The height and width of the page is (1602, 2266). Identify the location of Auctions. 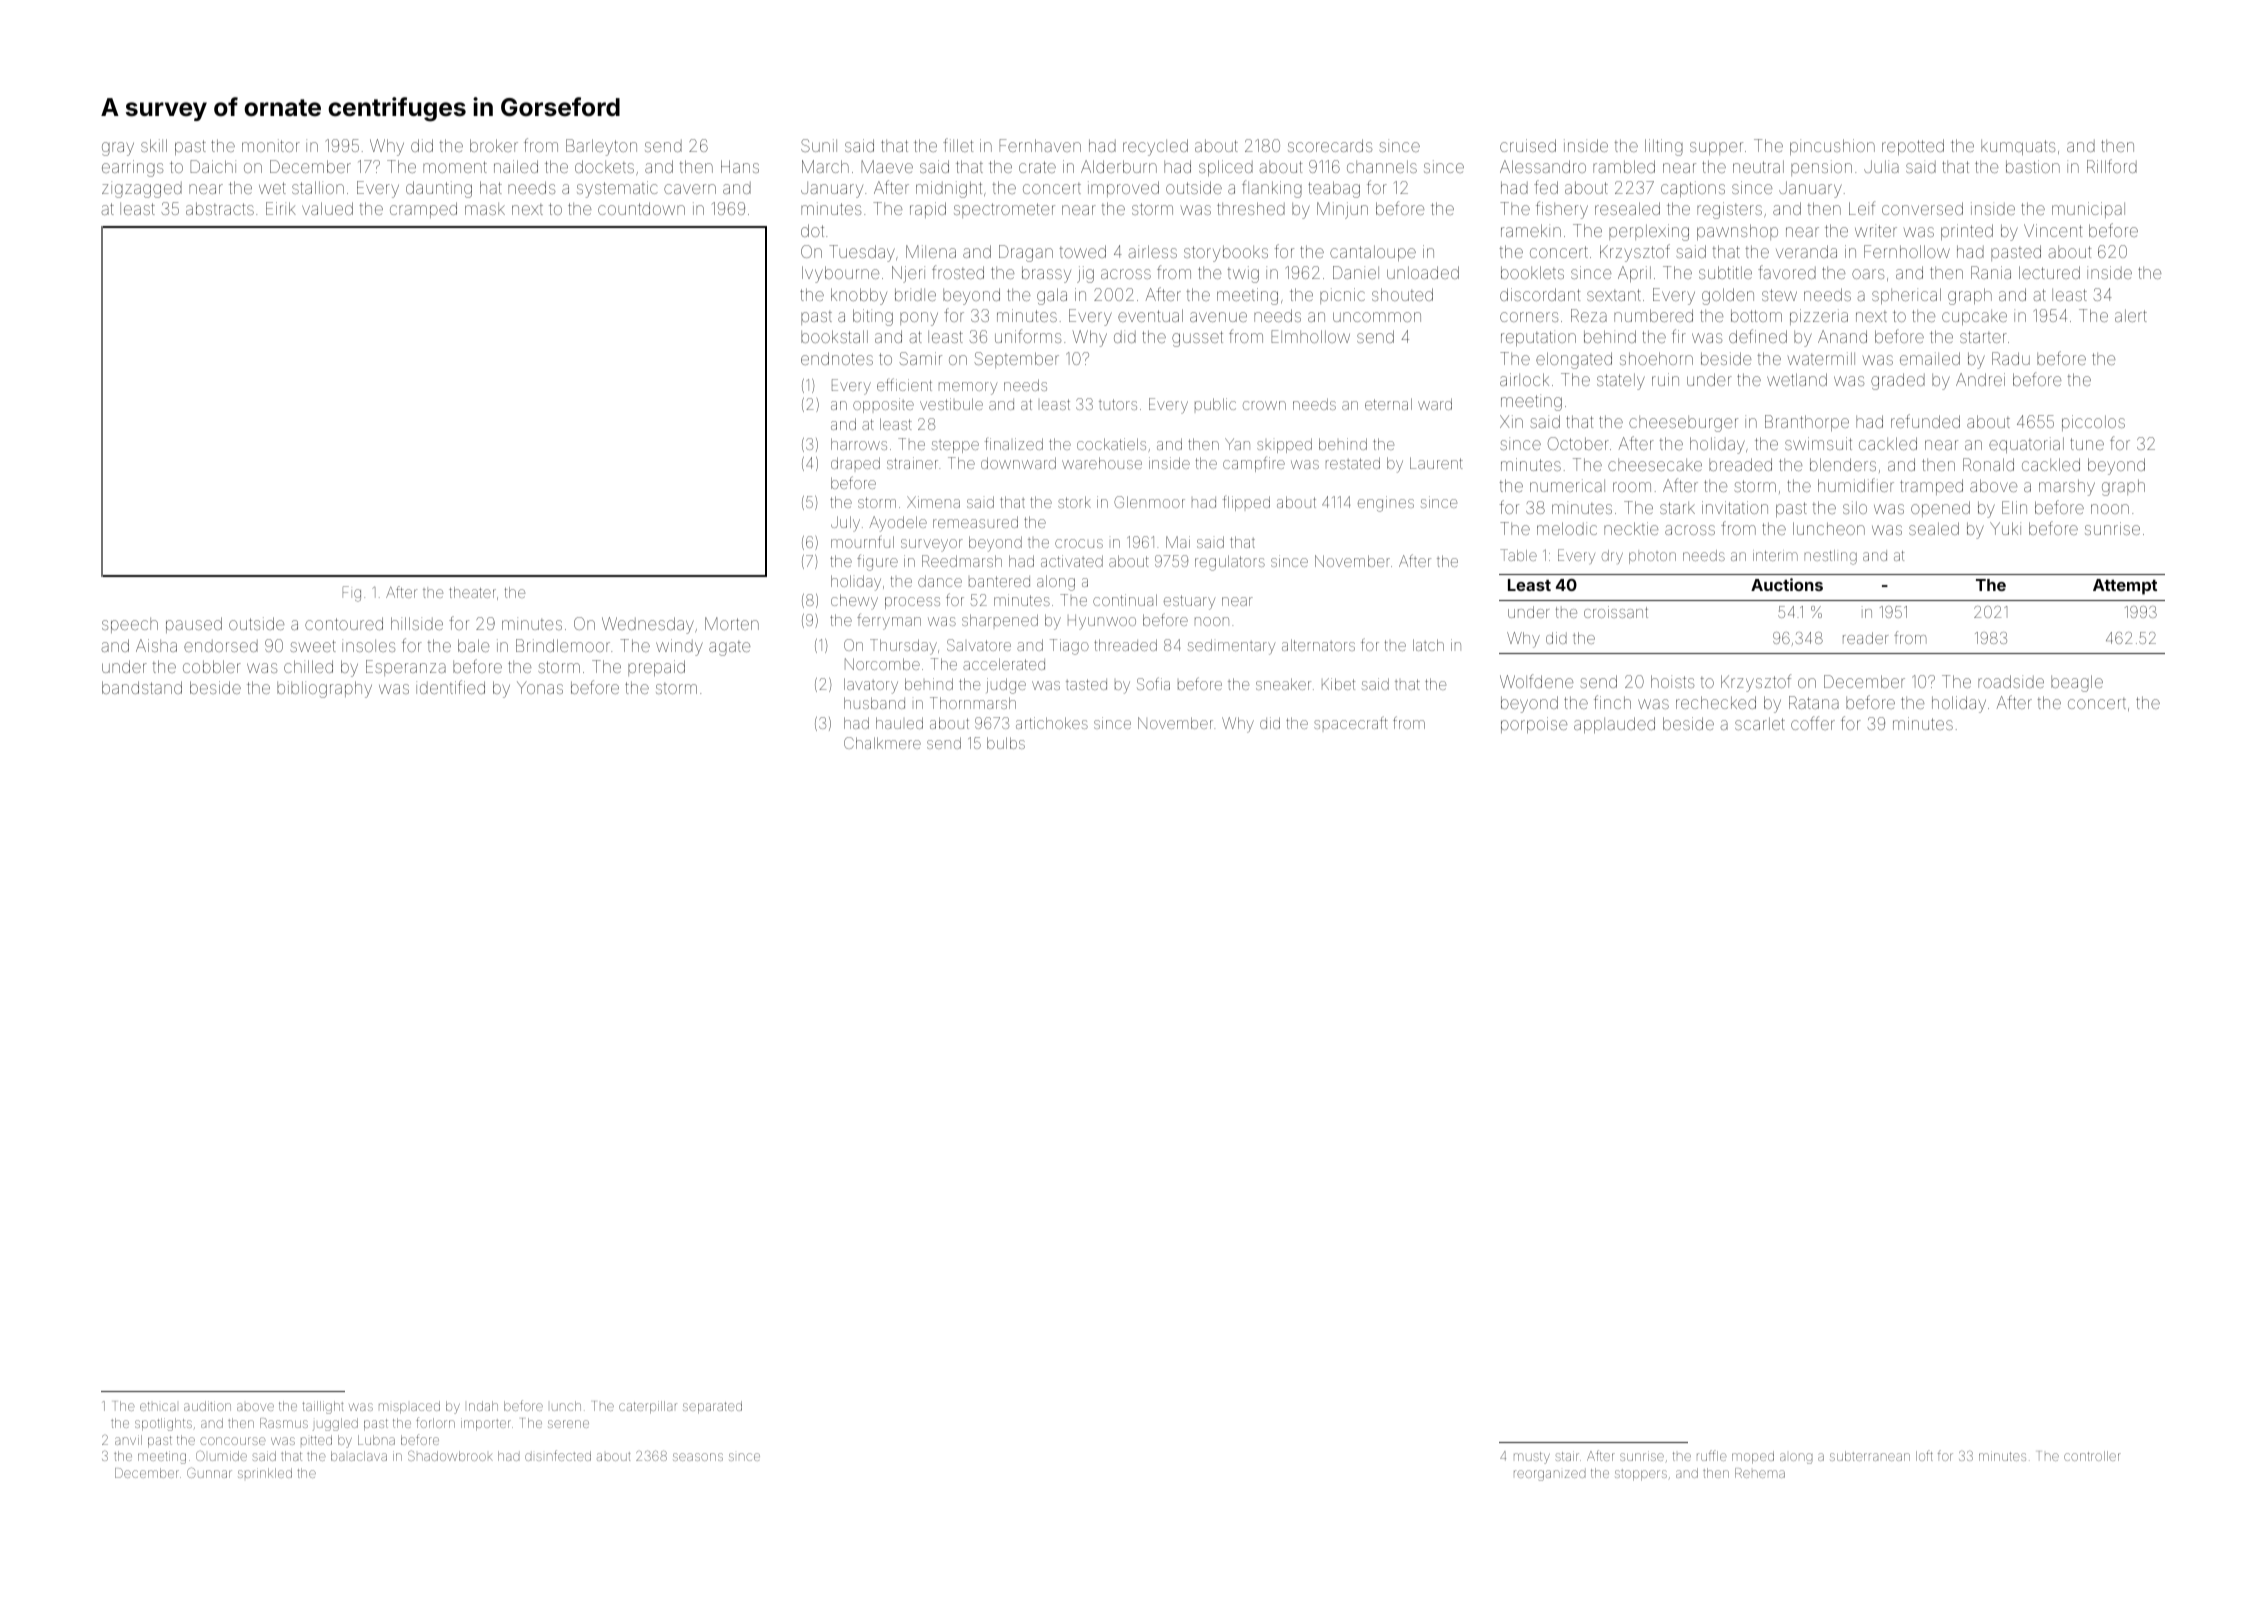
(1787, 584).
